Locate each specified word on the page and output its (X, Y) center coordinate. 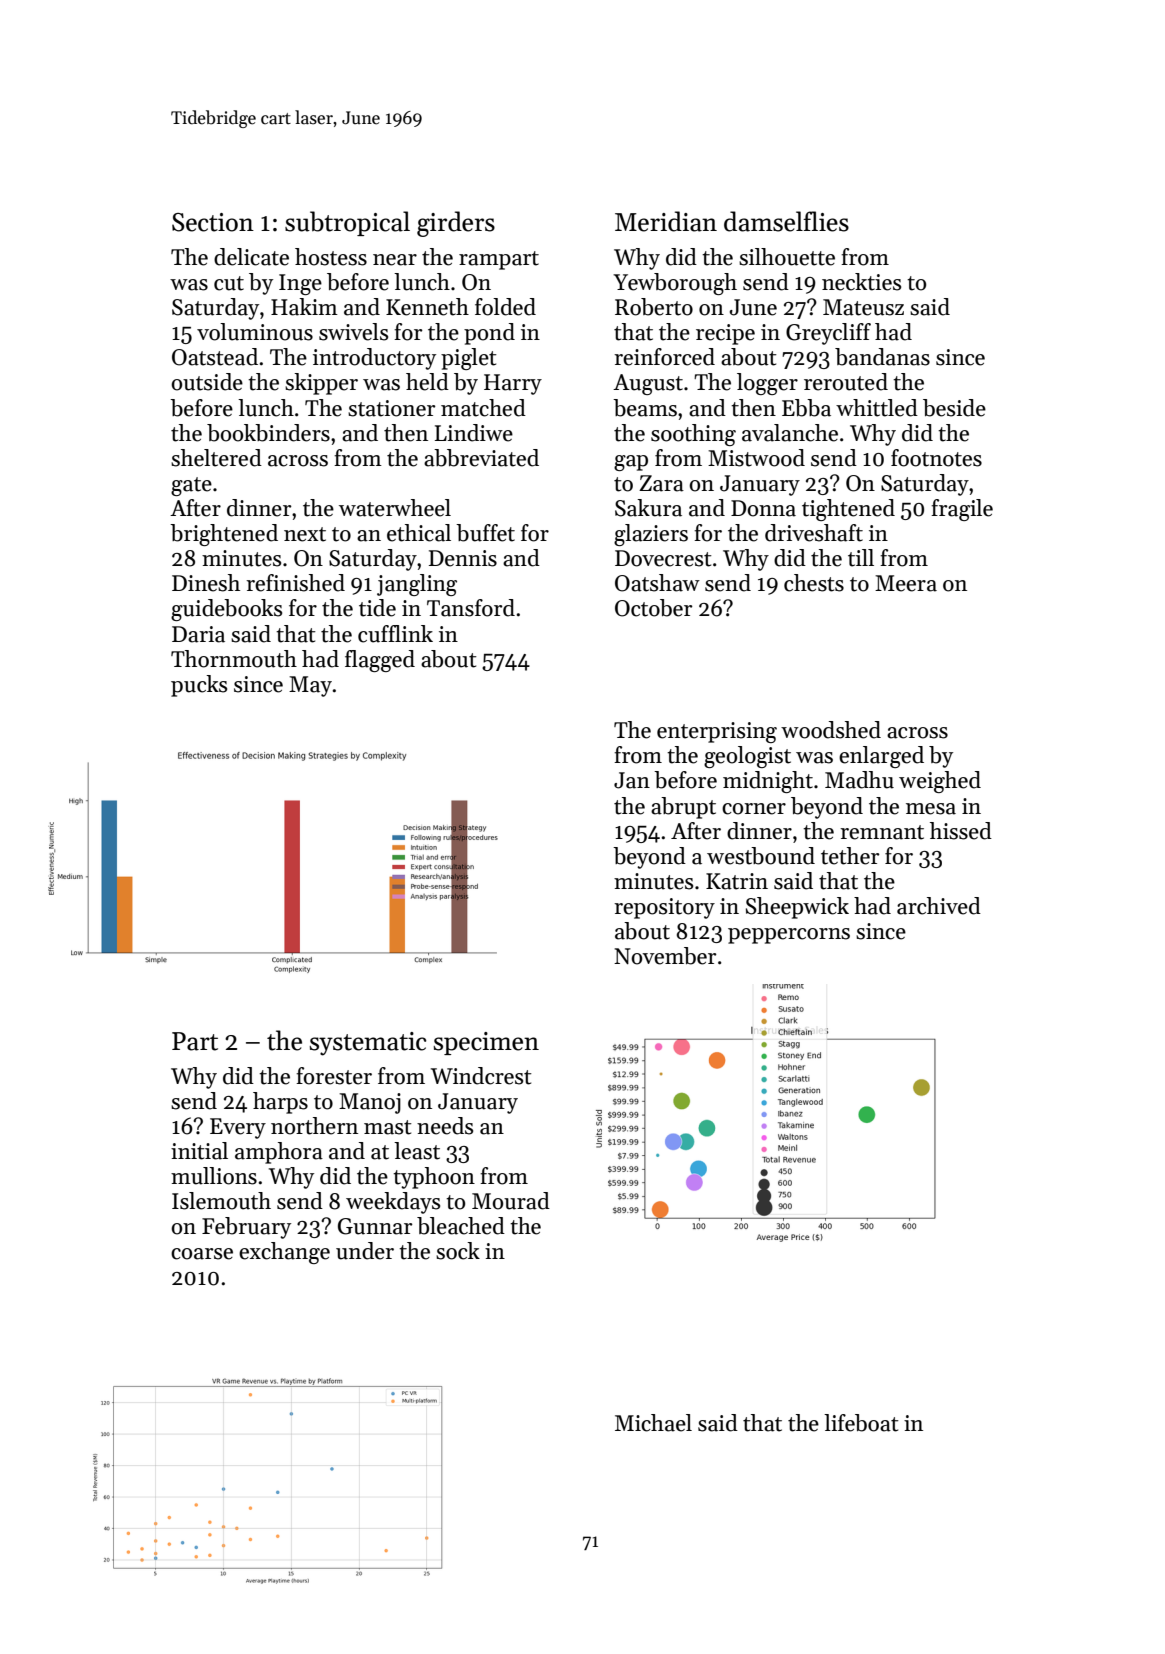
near (395, 260)
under (365, 1251)
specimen (486, 1043)
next (305, 534)
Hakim (304, 307)
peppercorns (789, 936)
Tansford (471, 608)
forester (334, 1076)
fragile (962, 510)
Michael (653, 1423)
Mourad (511, 1201)
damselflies (786, 221)
